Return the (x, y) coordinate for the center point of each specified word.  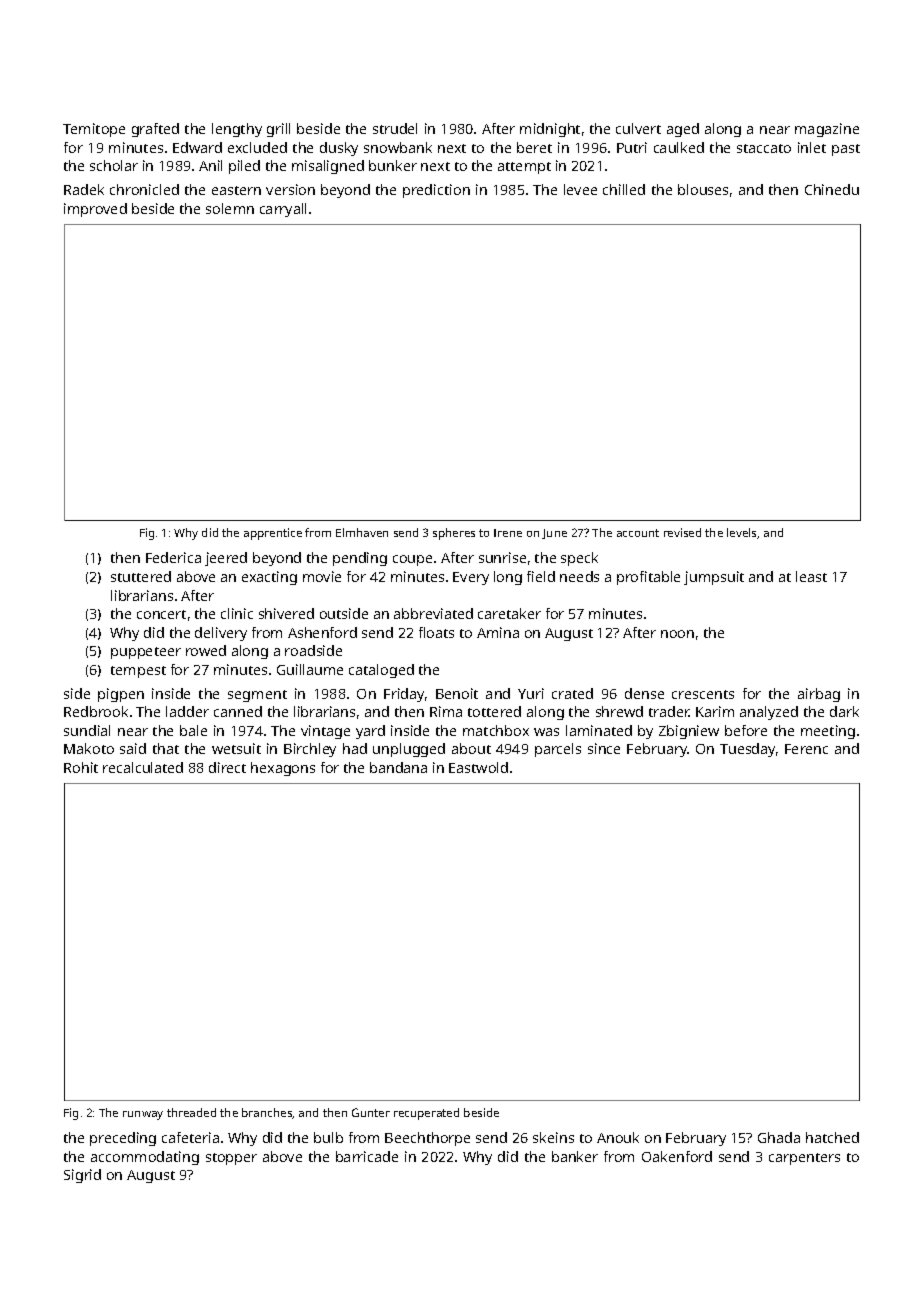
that (166, 748)
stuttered (141, 576)
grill (278, 130)
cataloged (381, 671)
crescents (703, 694)
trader (669, 711)
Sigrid (82, 1176)
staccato (764, 148)
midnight (550, 130)
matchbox (496, 730)
